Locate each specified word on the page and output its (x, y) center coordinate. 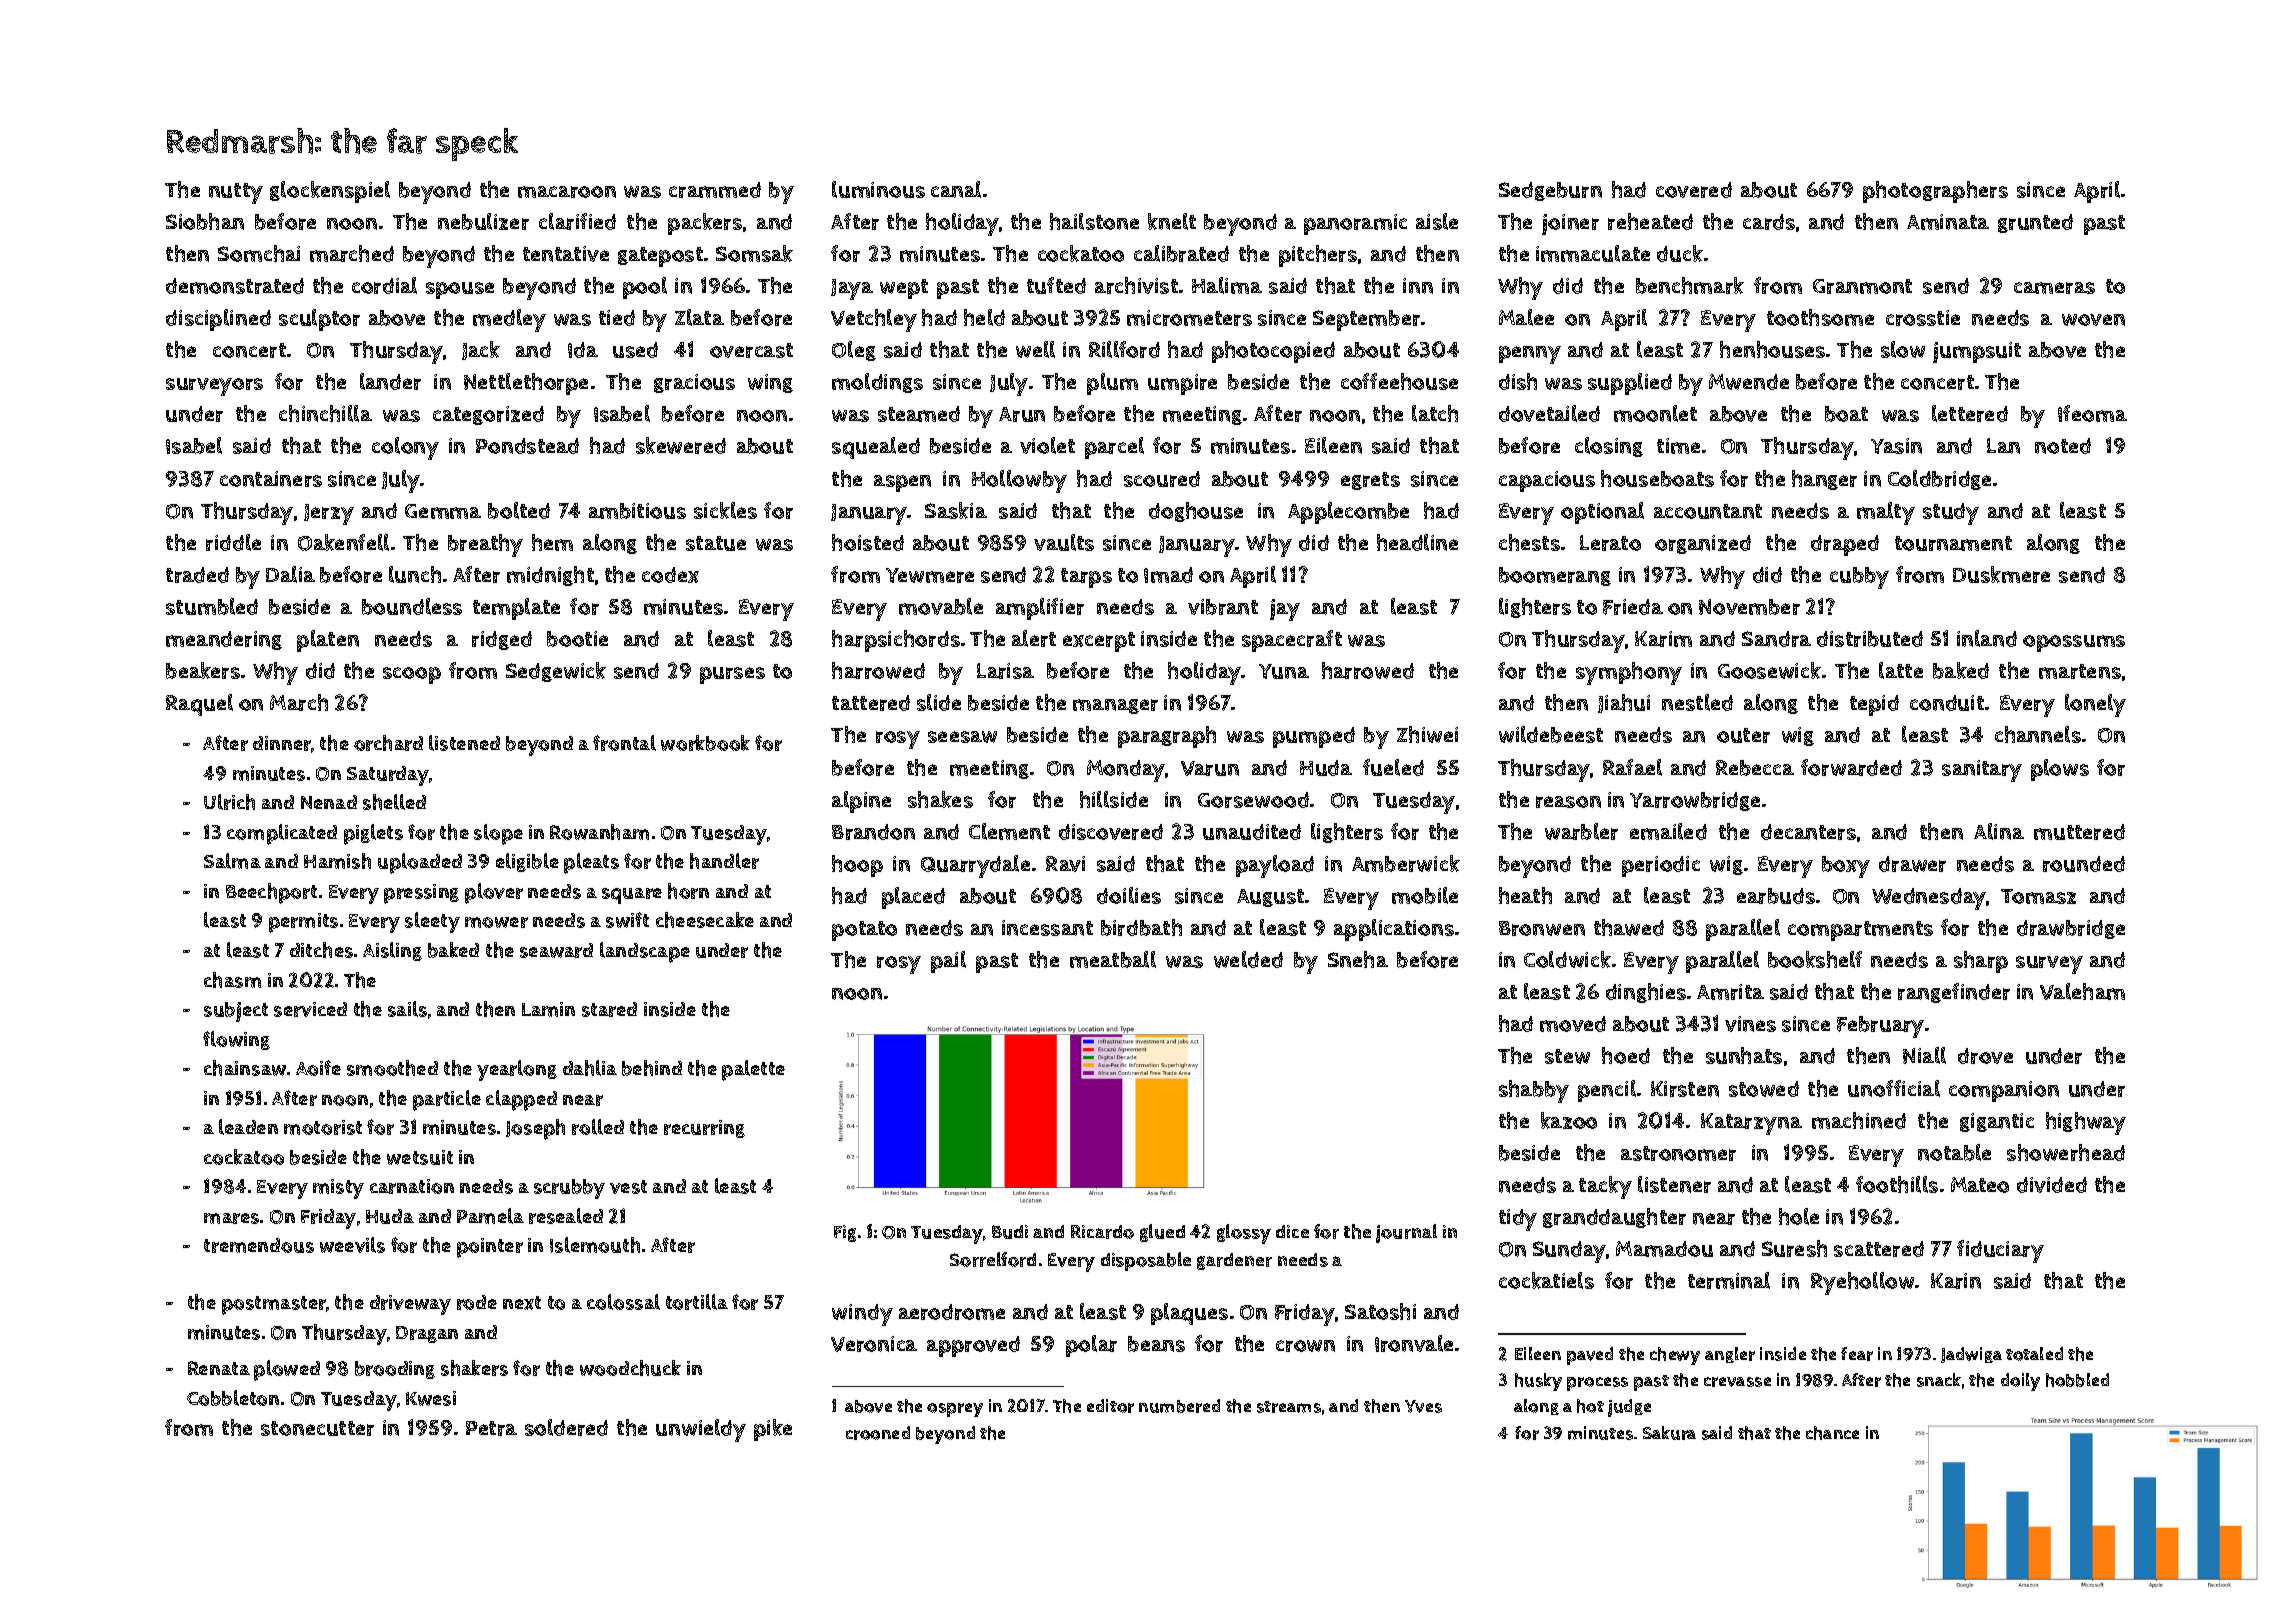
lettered (1970, 413)
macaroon (567, 192)
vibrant (1223, 607)
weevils (352, 1245)
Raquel (199, 705)
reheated (1650, 221)
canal (956, 189)
